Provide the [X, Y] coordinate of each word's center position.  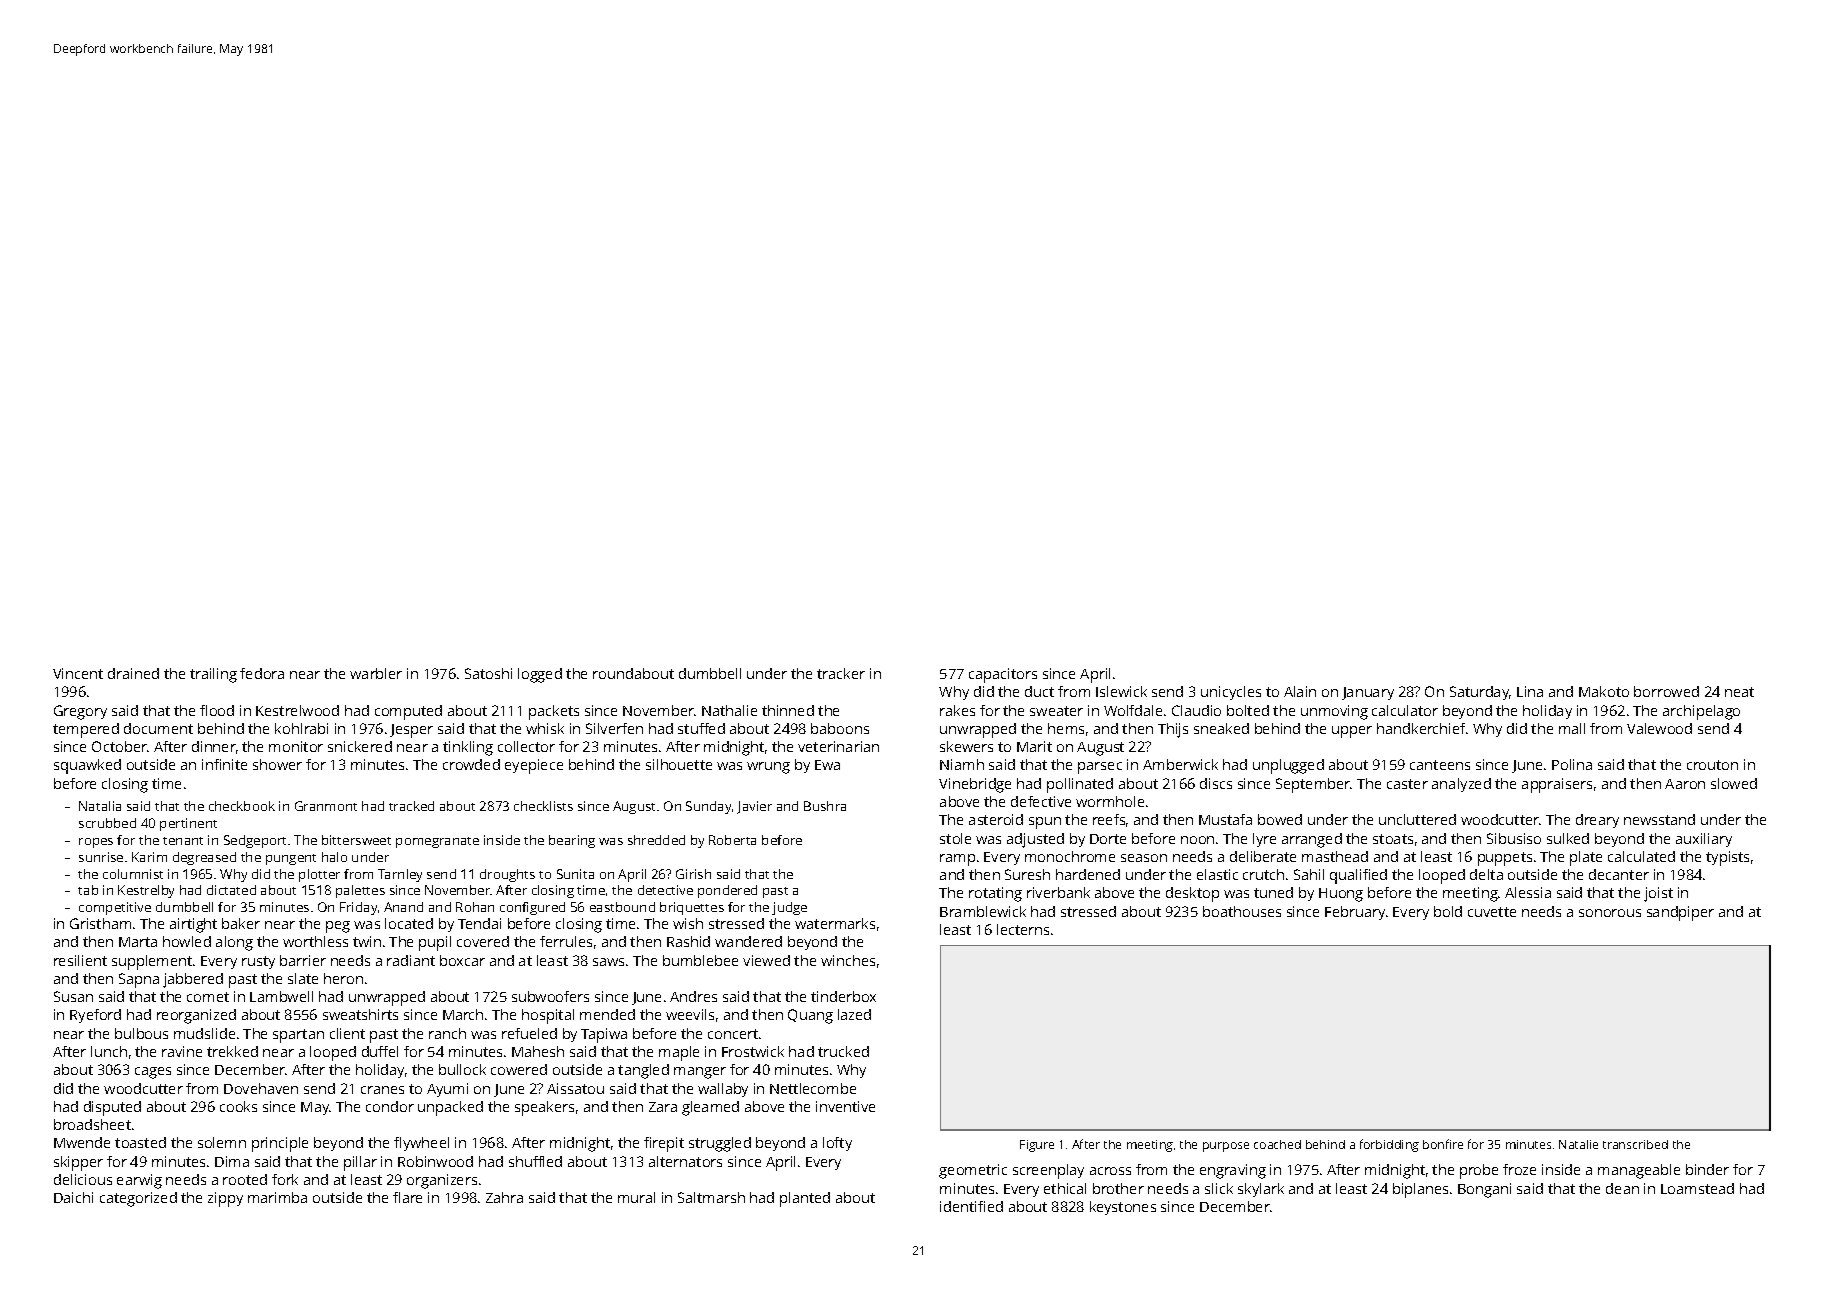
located [409, 923]
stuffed [701, 728]
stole [955, 838]
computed [408, 712]
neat [1739, 692]
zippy [225, 1199]
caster [1407, 784]
